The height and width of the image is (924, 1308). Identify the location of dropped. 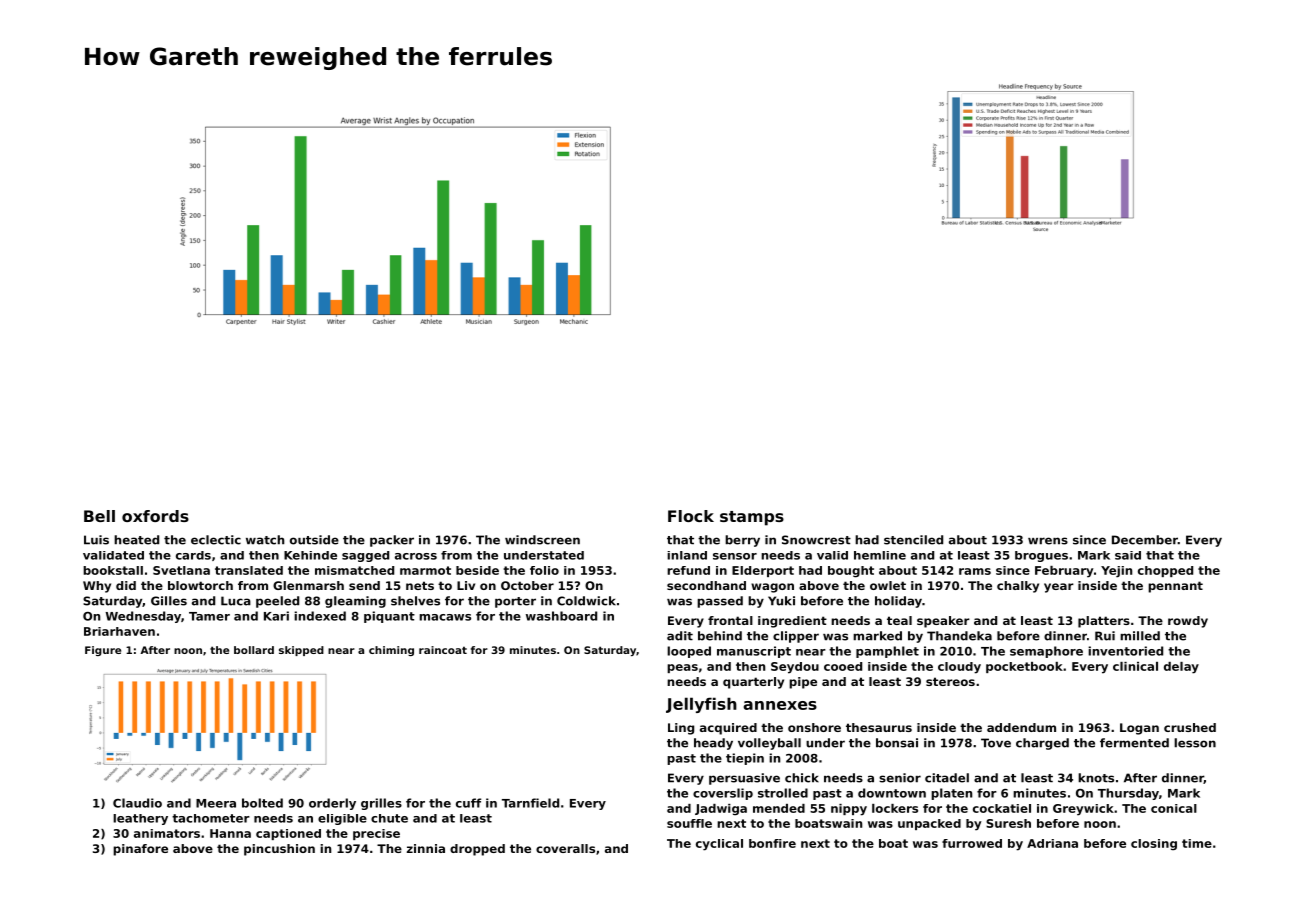
(477, 850).
